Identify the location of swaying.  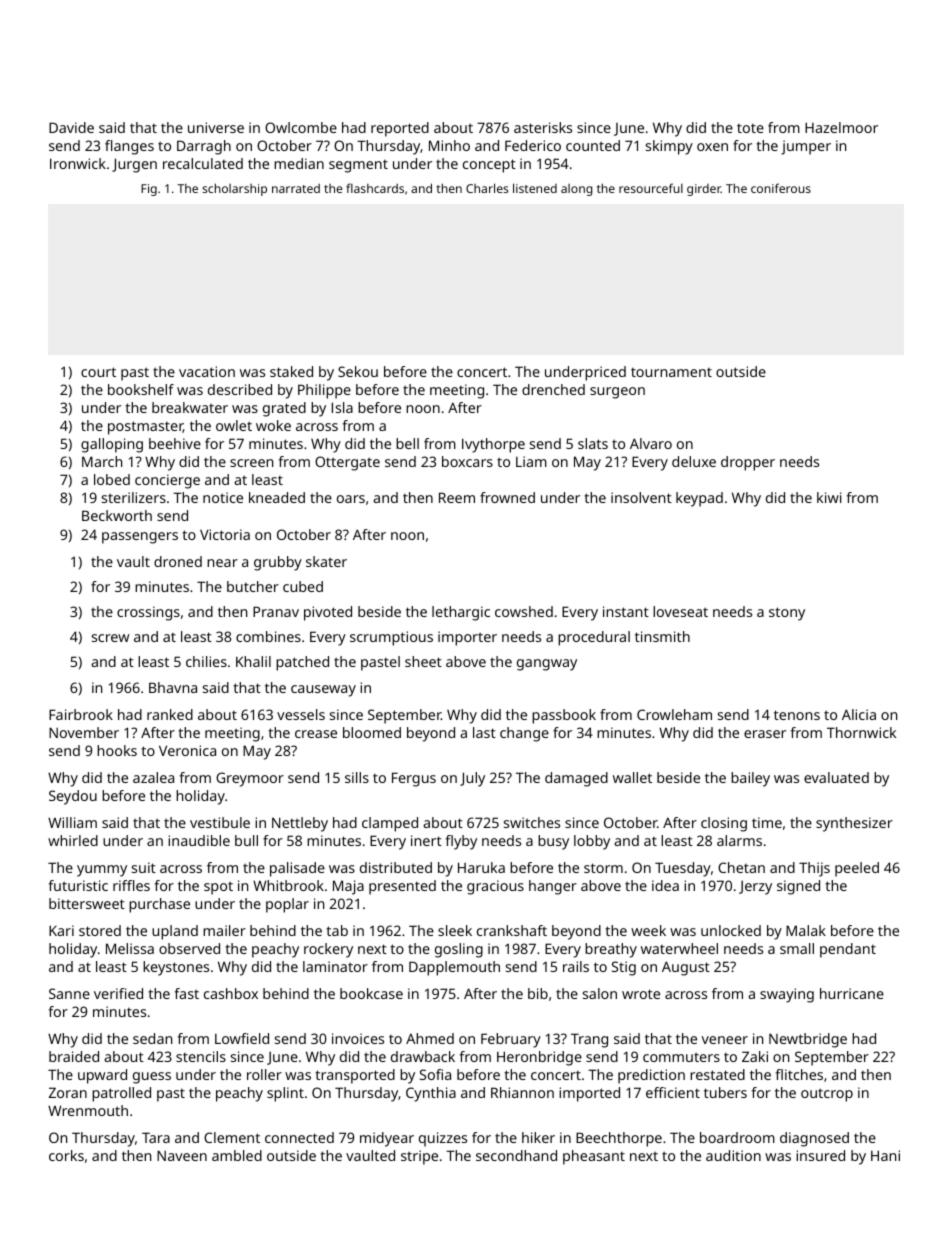
(787, 995).
